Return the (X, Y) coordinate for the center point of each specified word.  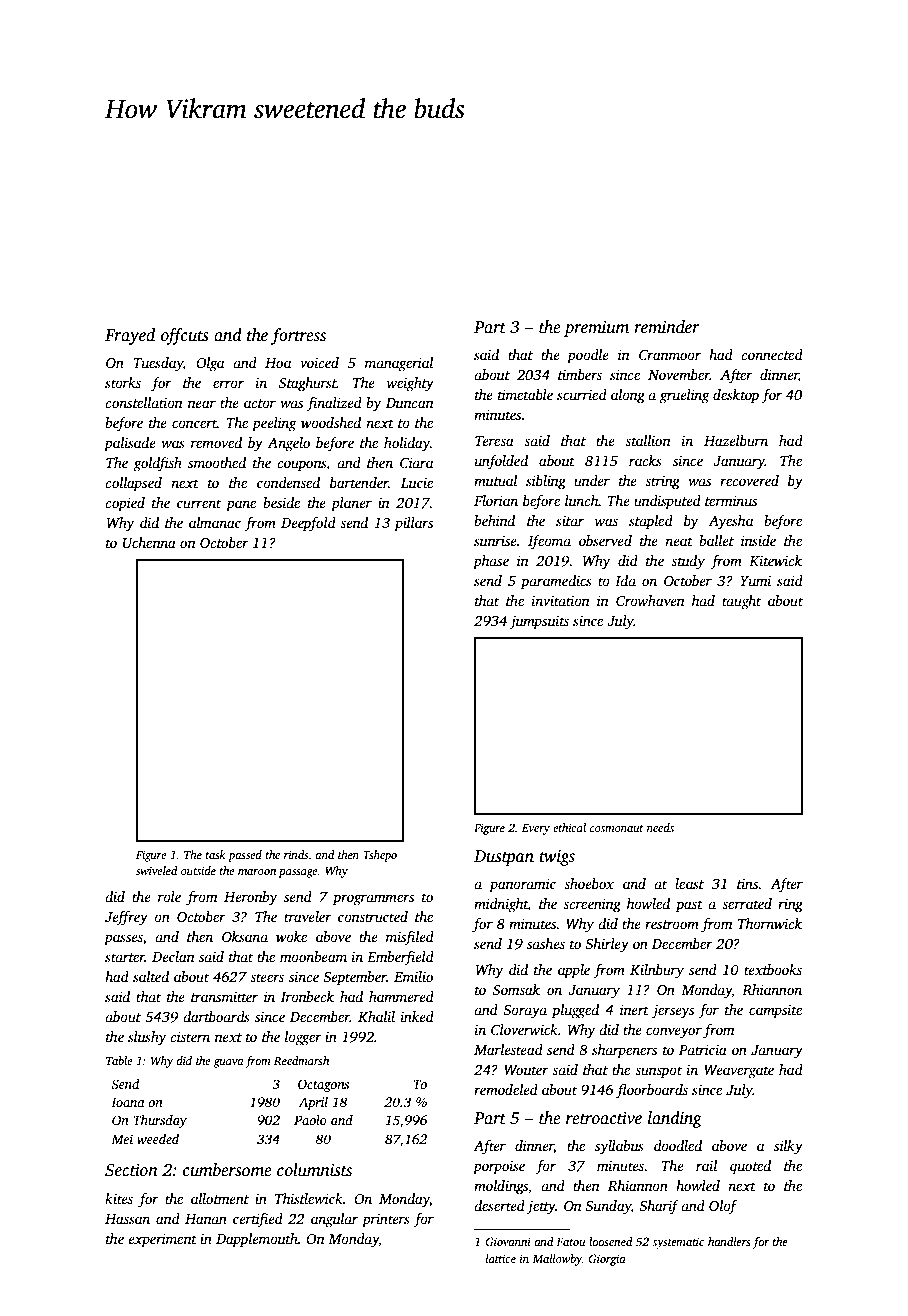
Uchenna (149, 542)
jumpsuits (539, 622)
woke (291, 936)
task (216, 854)
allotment (220, 1198)
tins (748, 883)
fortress (298, 336)
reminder (667, 327)
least (689, 883)
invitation (561, 600)
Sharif (659, 1207)
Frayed (130, 336)
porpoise (499, 1167)
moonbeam (313, 956)
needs (660, 827)
